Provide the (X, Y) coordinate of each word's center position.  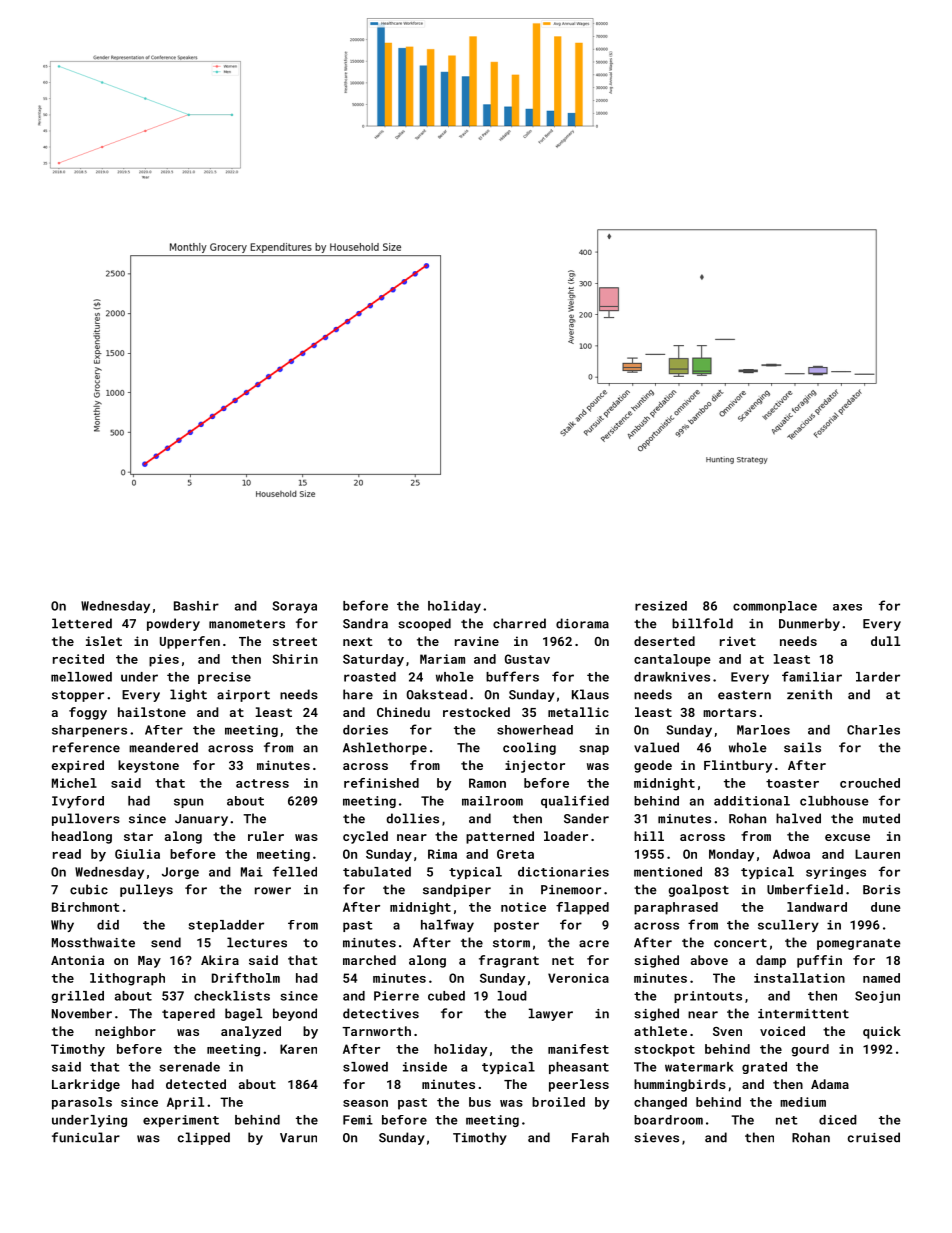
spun (188, 803)
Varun (298, 1138)
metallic (578, 712)
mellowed (81, 677)
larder (878, 677)
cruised (874, 1137)
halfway (447, 925)
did (108, 925)
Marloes (763, 730)
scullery (788, 926)
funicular (86, 1137)
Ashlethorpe (385, 748)
